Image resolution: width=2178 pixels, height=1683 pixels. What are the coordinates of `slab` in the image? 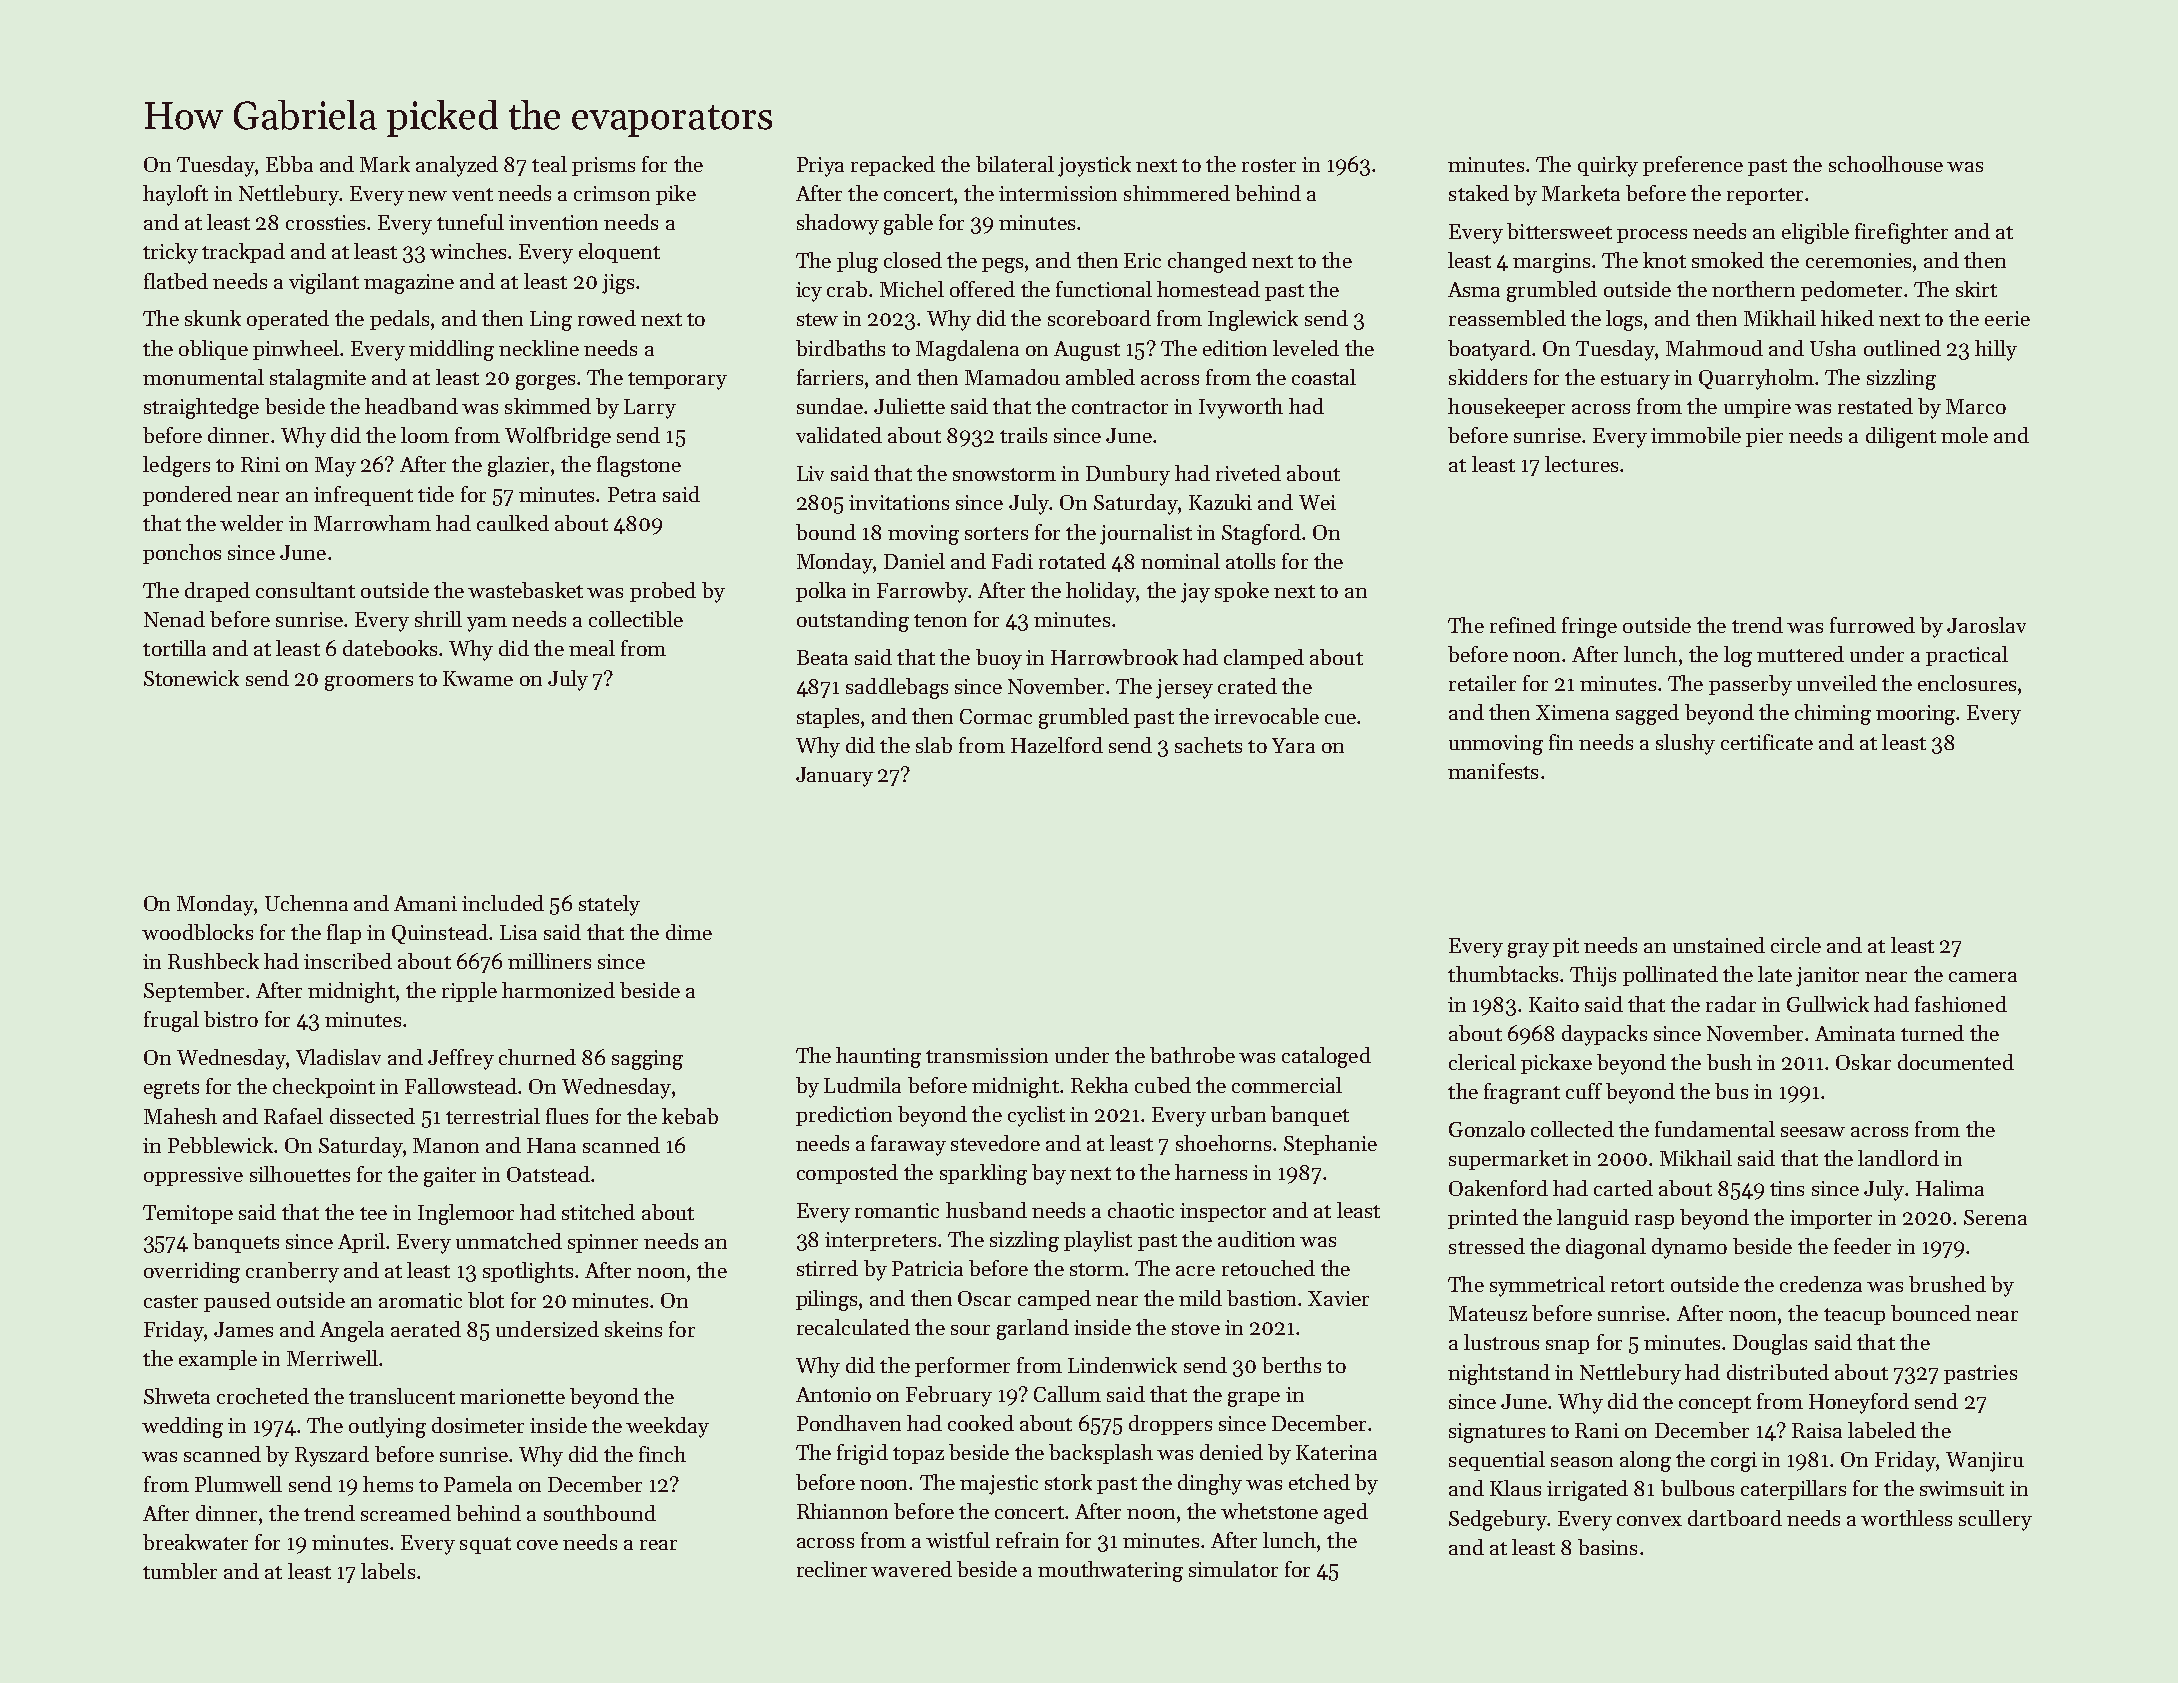 It's located at (934, 745).
